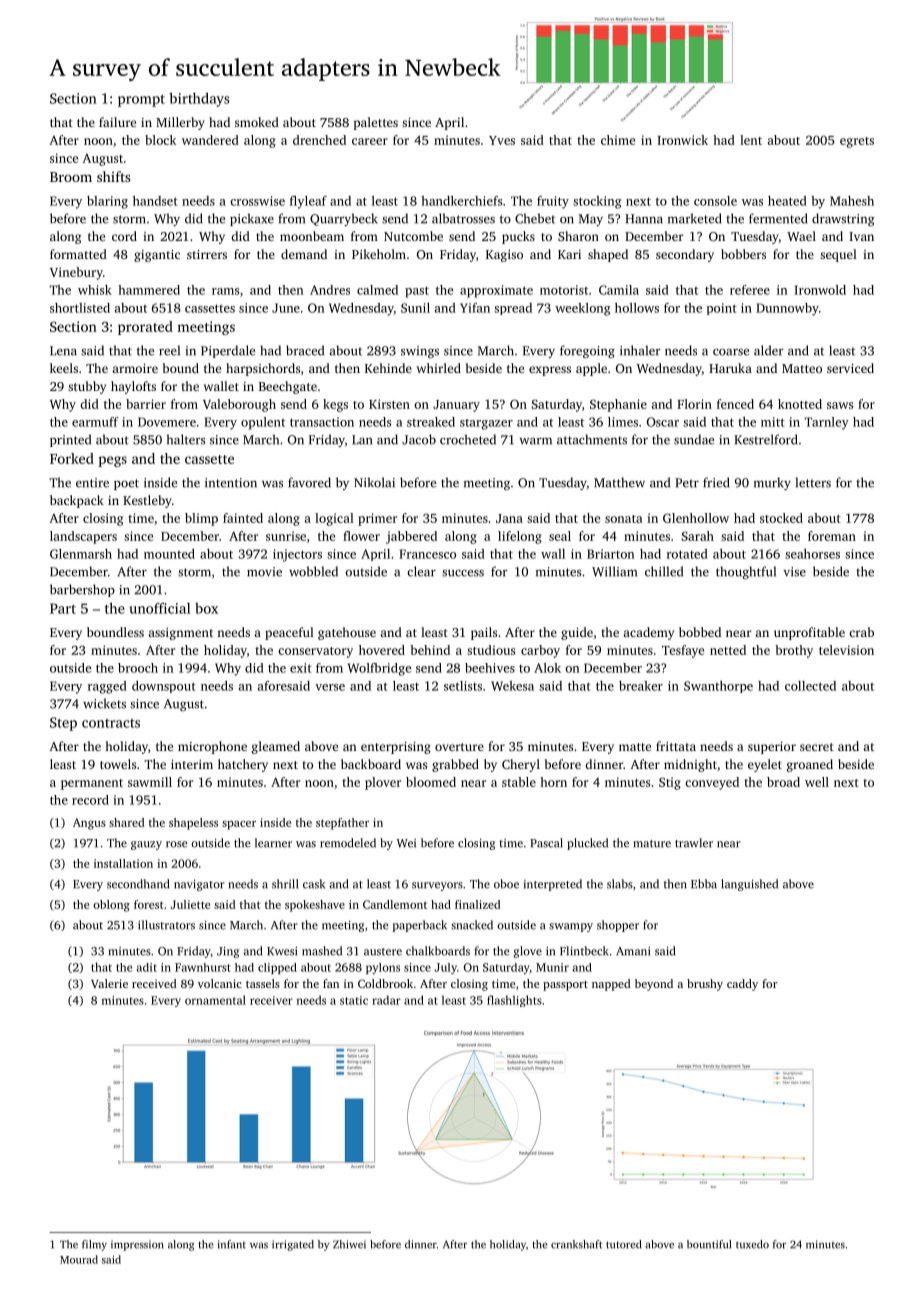  I want to click on oblong, so click(111, 906).
